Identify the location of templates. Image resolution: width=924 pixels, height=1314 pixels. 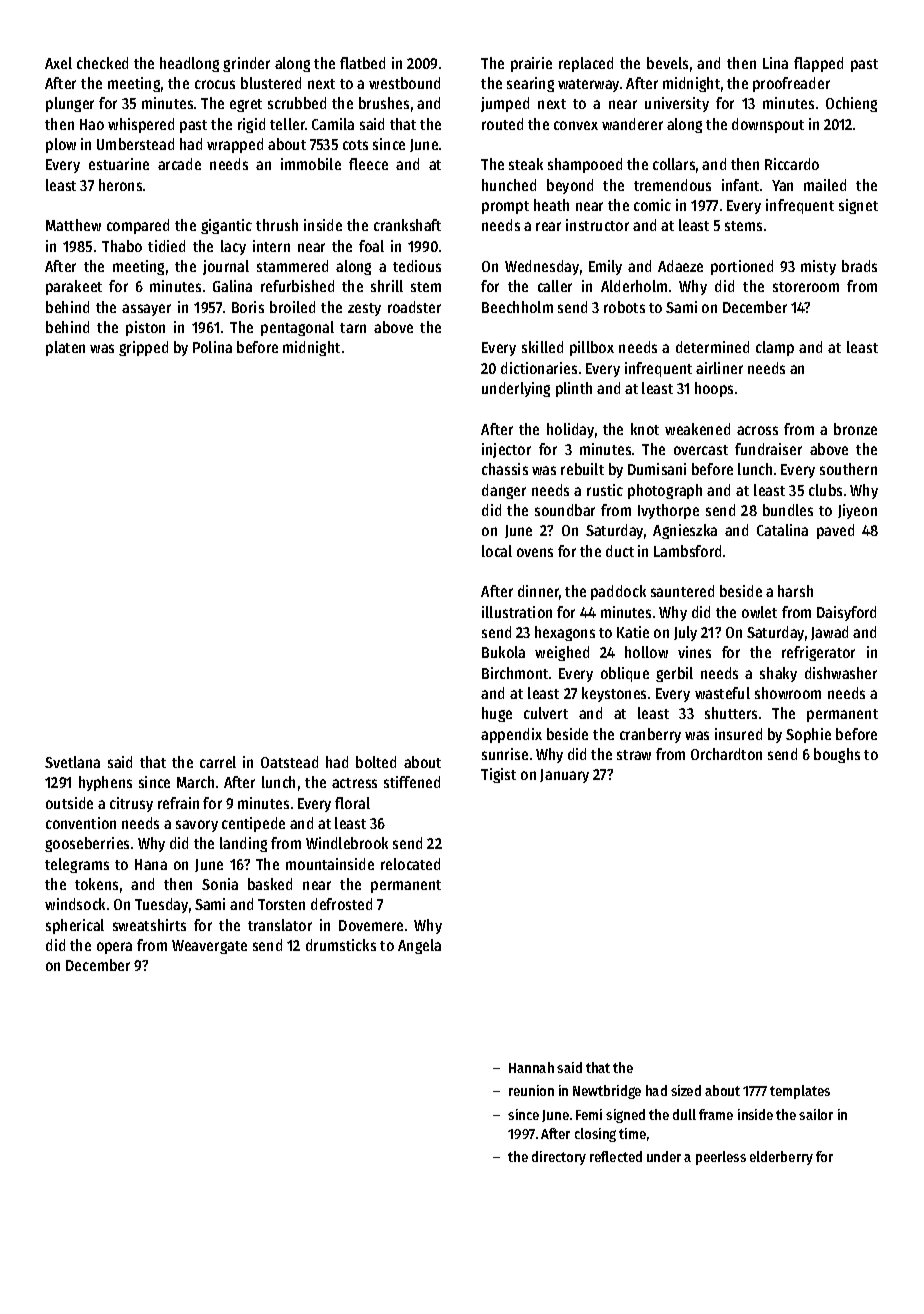
(800, 1092).
